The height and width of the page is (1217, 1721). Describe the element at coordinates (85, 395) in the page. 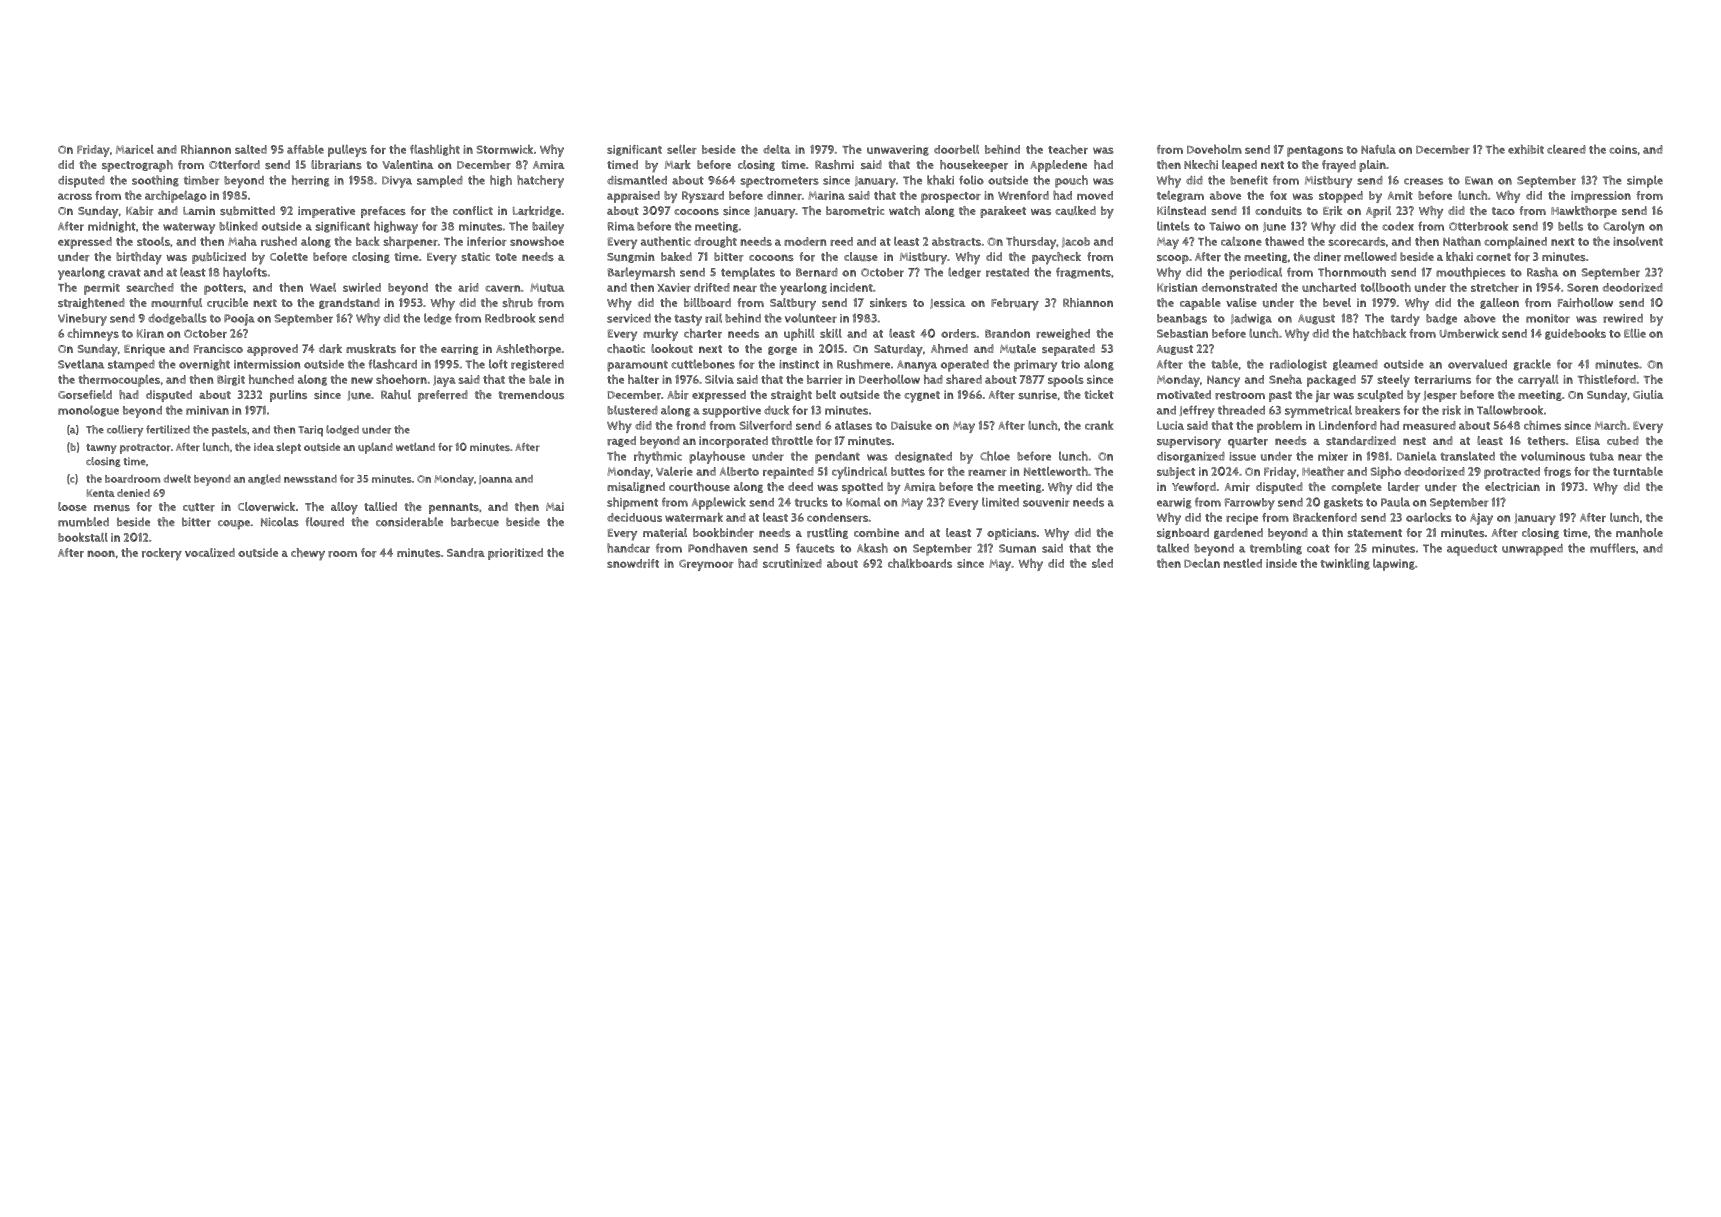

I see `Gorsefield` at that location.
